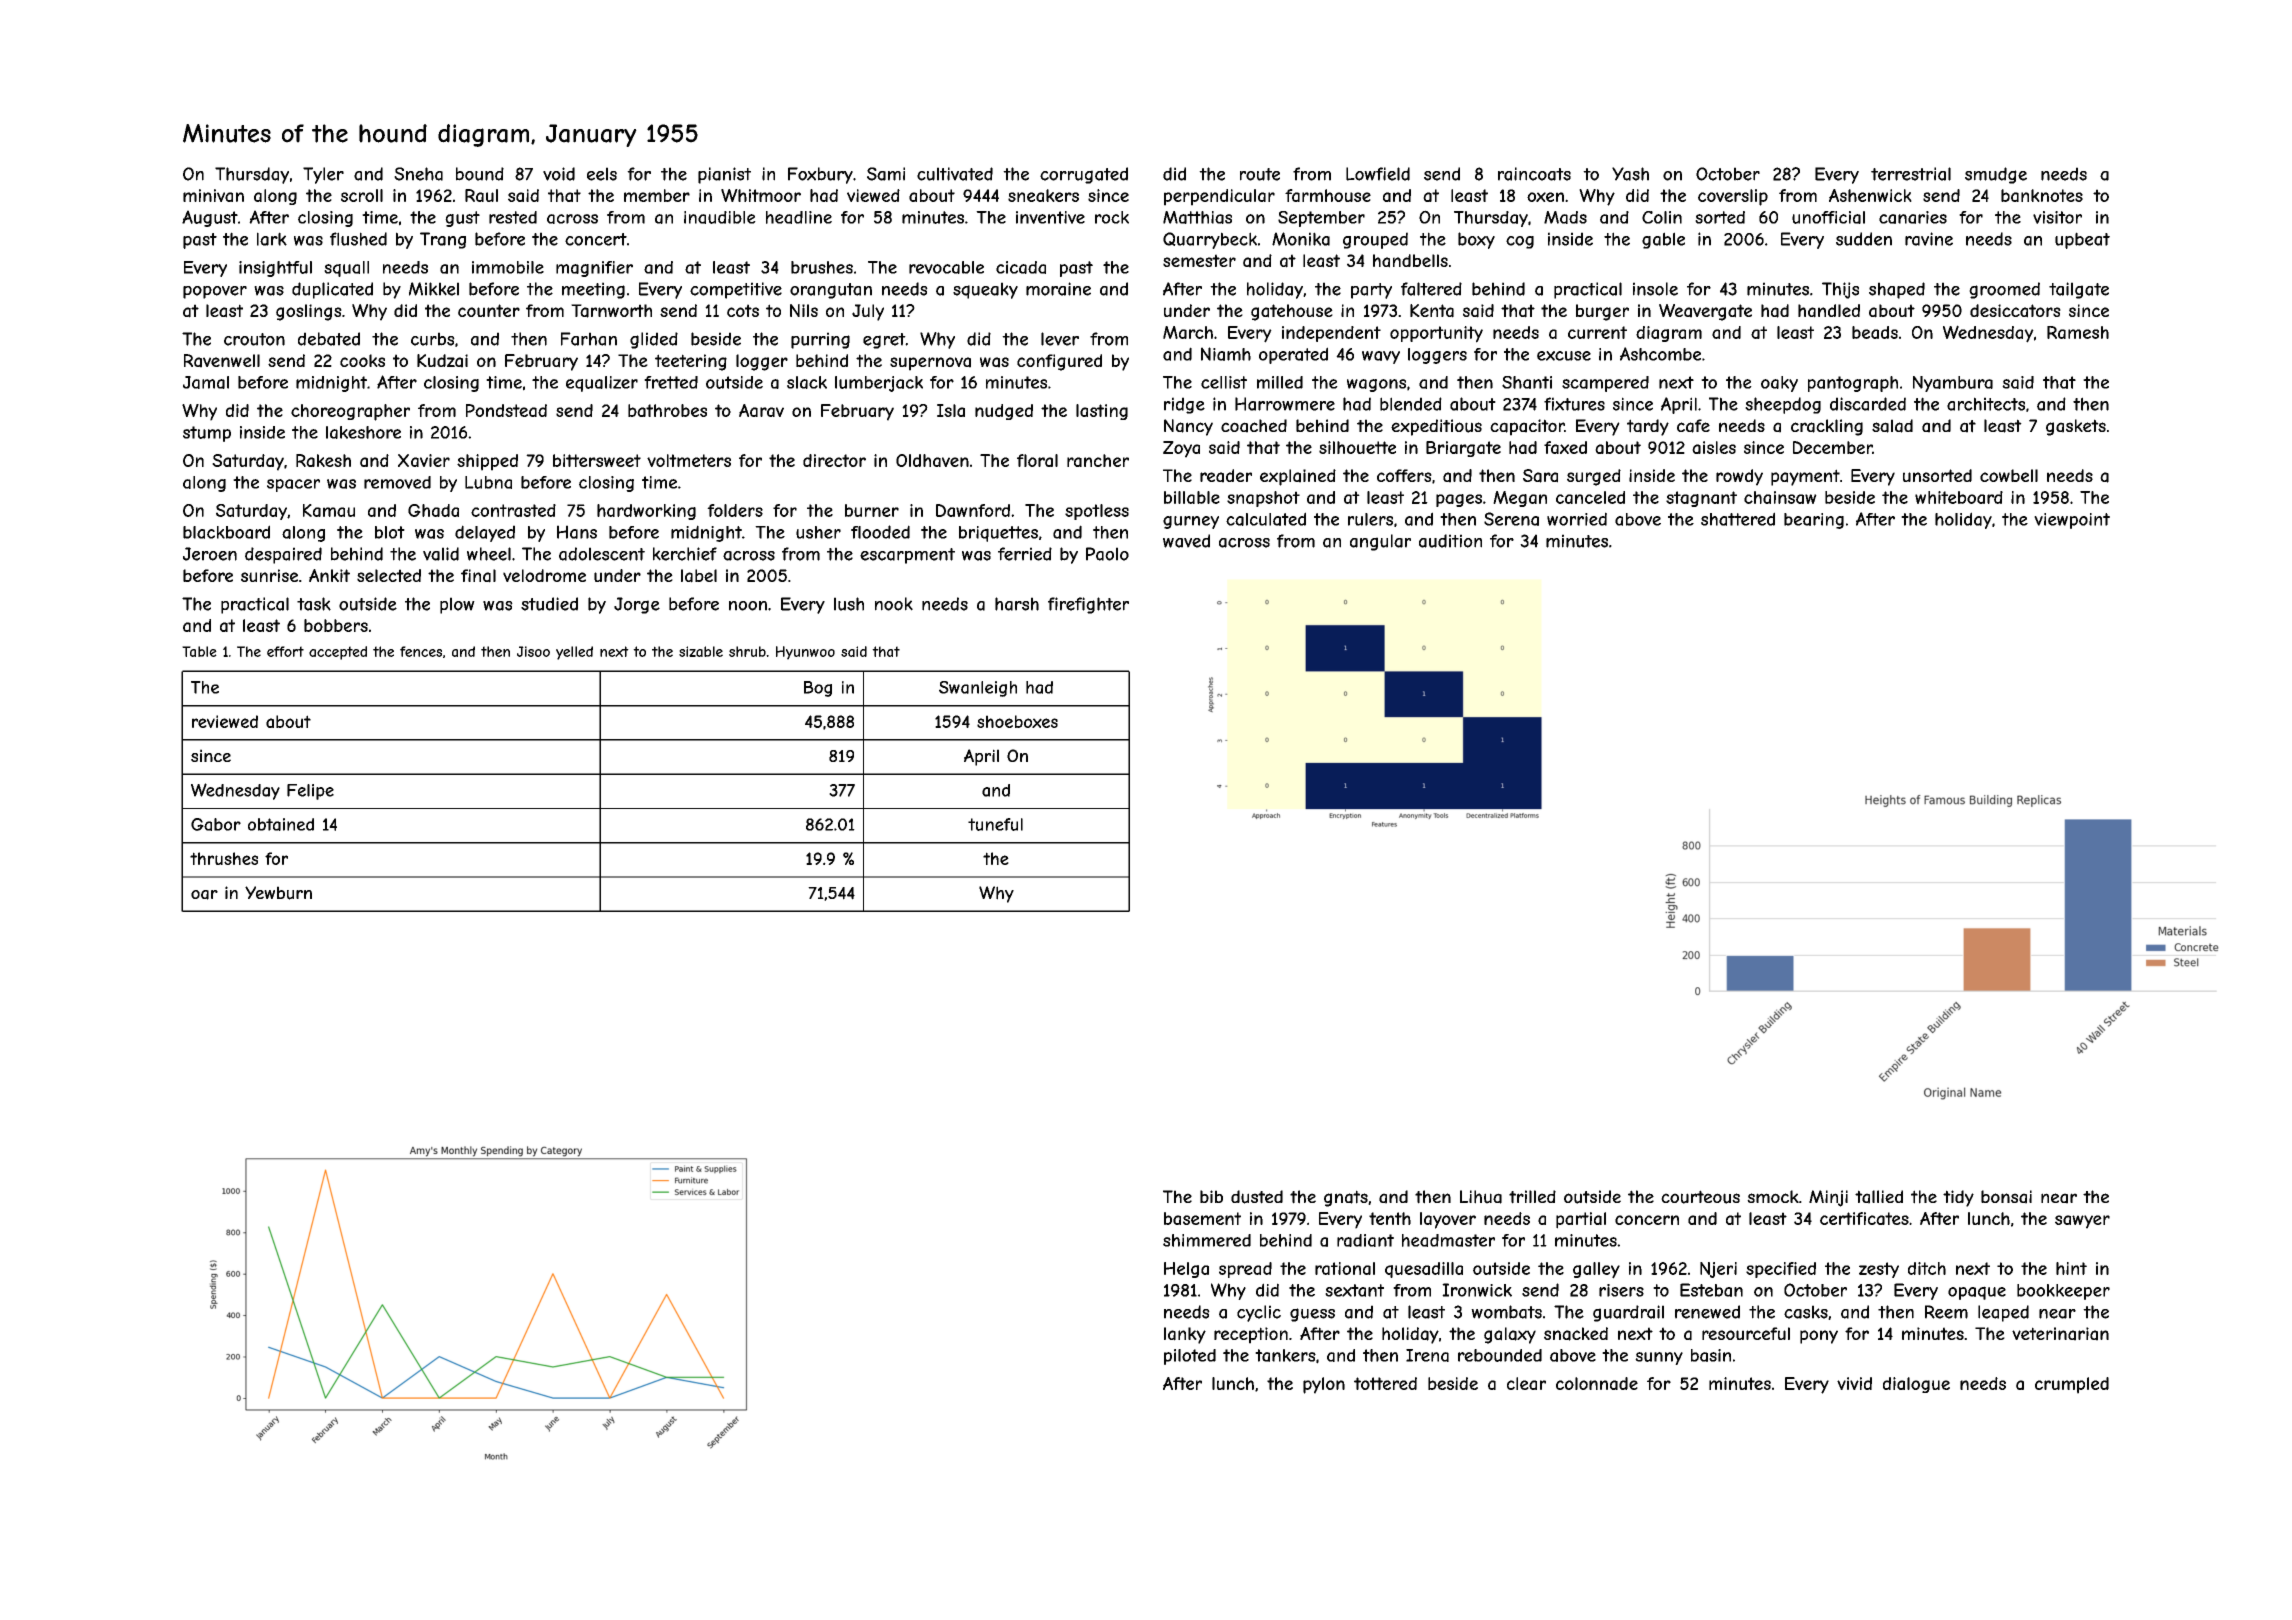 The width and height of the image is (2292, 1620). What do you see at coordinates (879, 384) in the image?
I see `lumberjack` at bounding box center [879, 384].
